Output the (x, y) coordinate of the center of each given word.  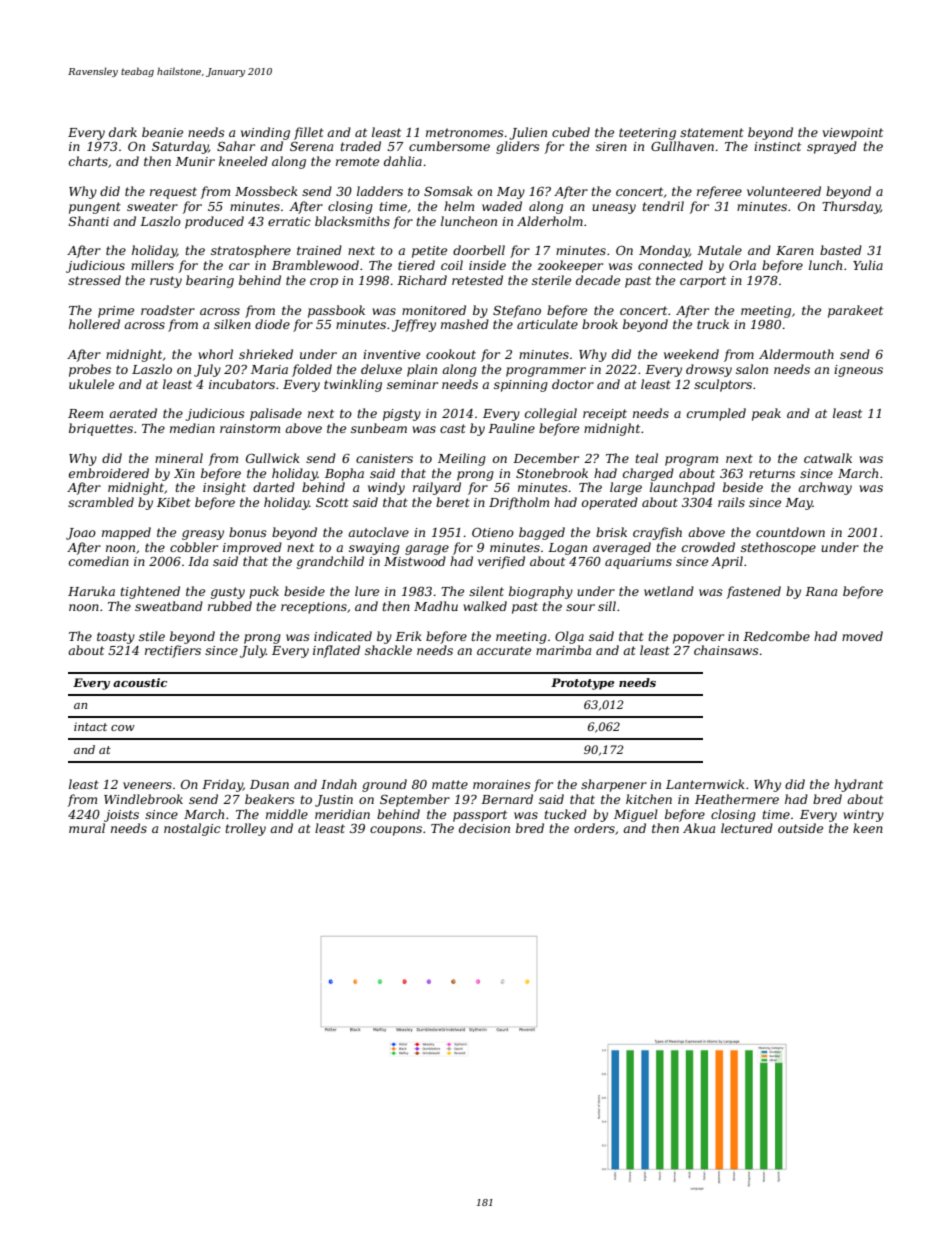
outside (800, 828)
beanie (162, 132)
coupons (396, 831)
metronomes (465, 132)
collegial (551, 414)
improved (252, 548)
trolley (246, 829)
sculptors (723, 385)
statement (712, 132)
